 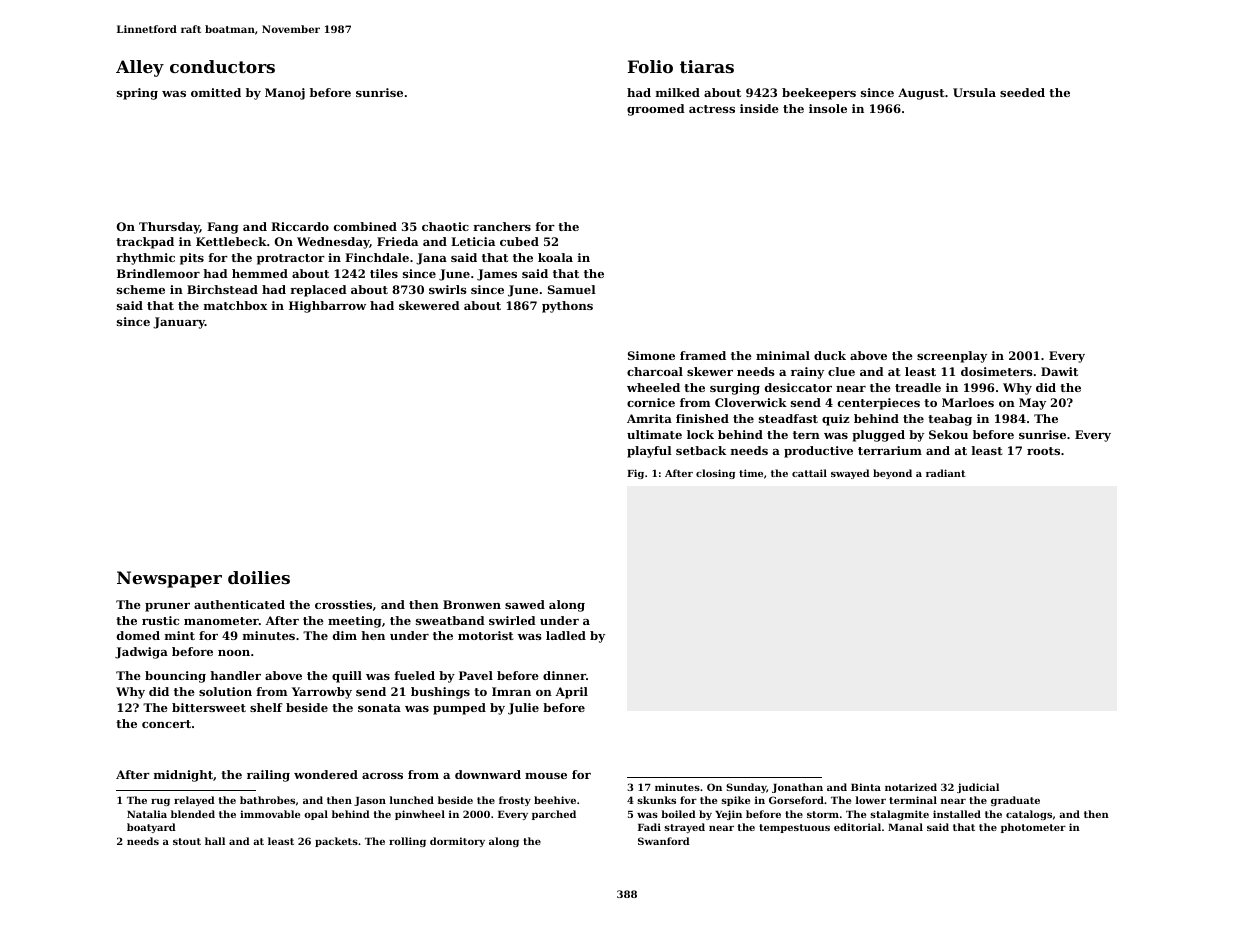 I want to click on roots, so click(x=1043, y=451).
